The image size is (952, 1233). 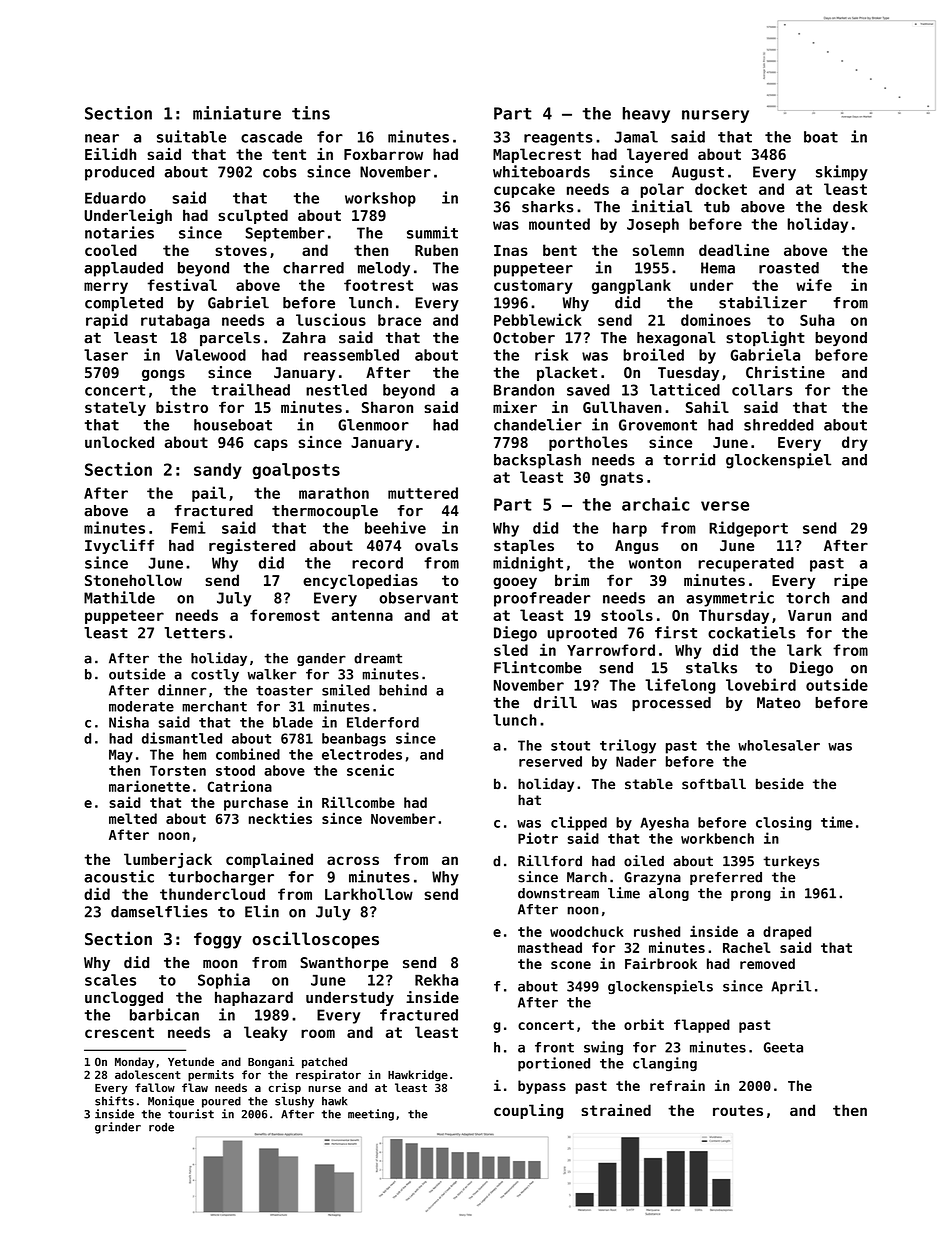 What do you see at coordinates (124, 998) in the document?
I see `unclogged` at bounding box center [124, 998].
